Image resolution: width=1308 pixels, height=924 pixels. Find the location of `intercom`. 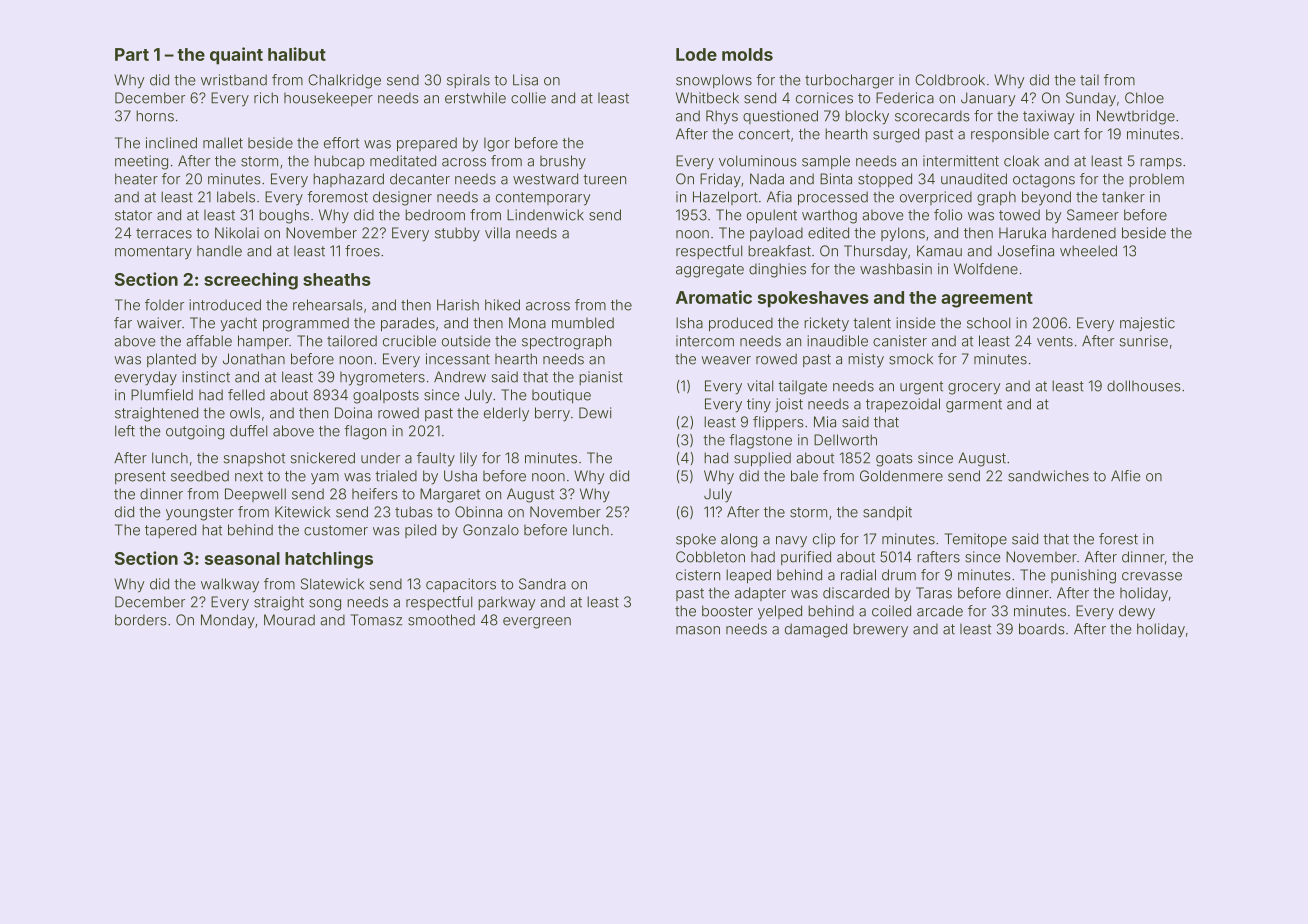

intercom is located at coordinates (705, 341).
